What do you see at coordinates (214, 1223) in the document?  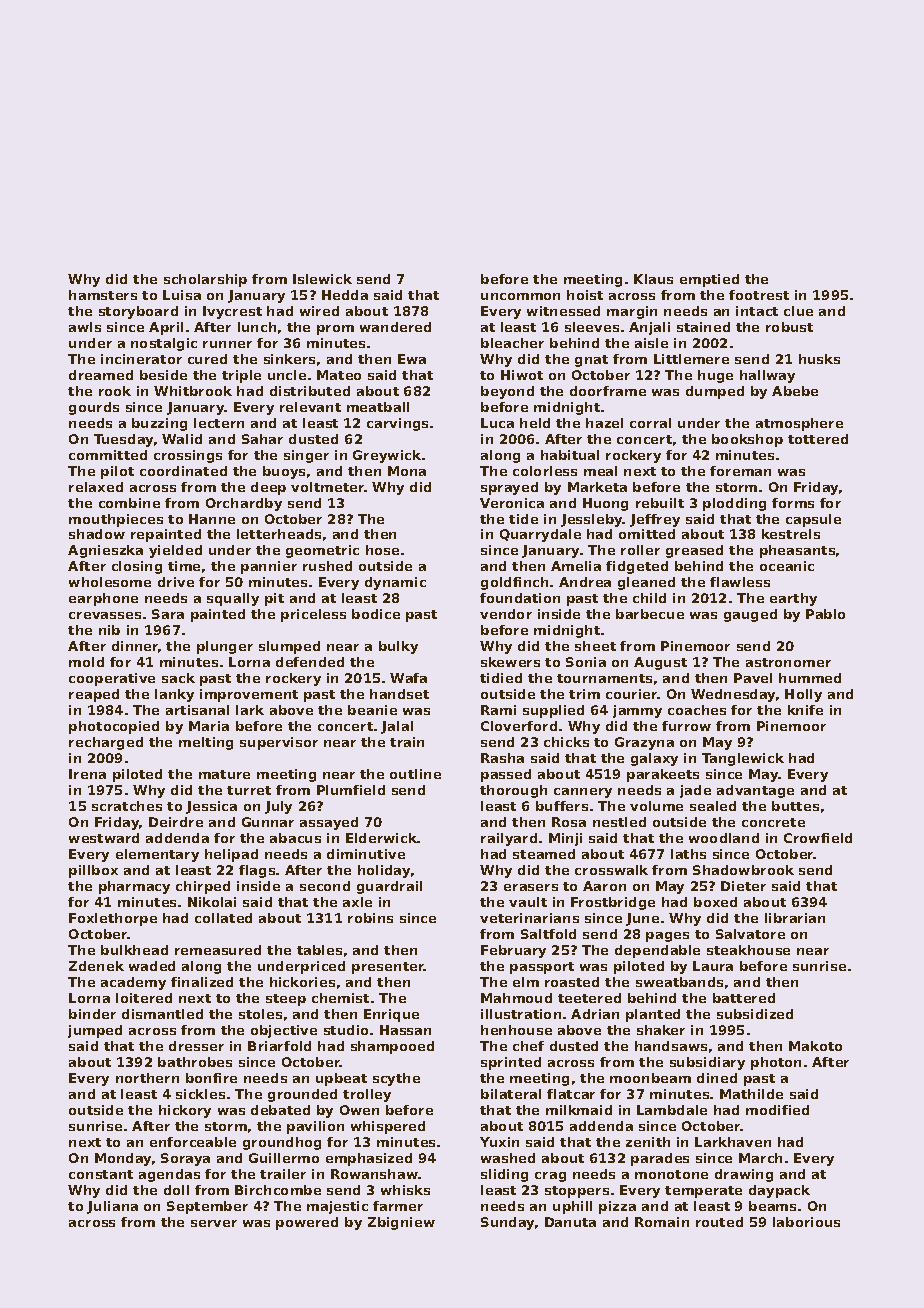 I see `server` at bounding box center [214, 1223].
